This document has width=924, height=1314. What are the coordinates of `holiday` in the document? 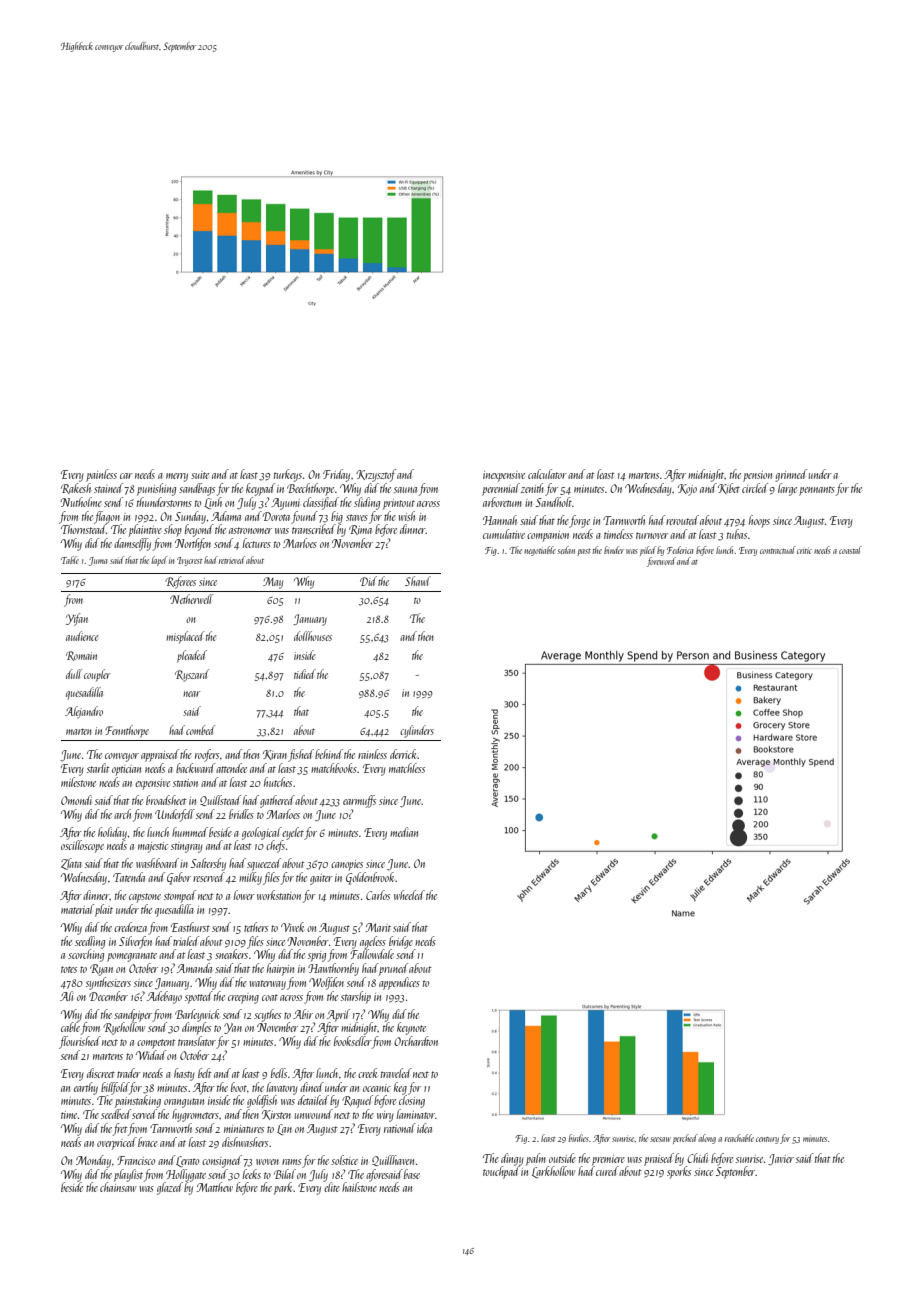 It's located at (112, 833).
